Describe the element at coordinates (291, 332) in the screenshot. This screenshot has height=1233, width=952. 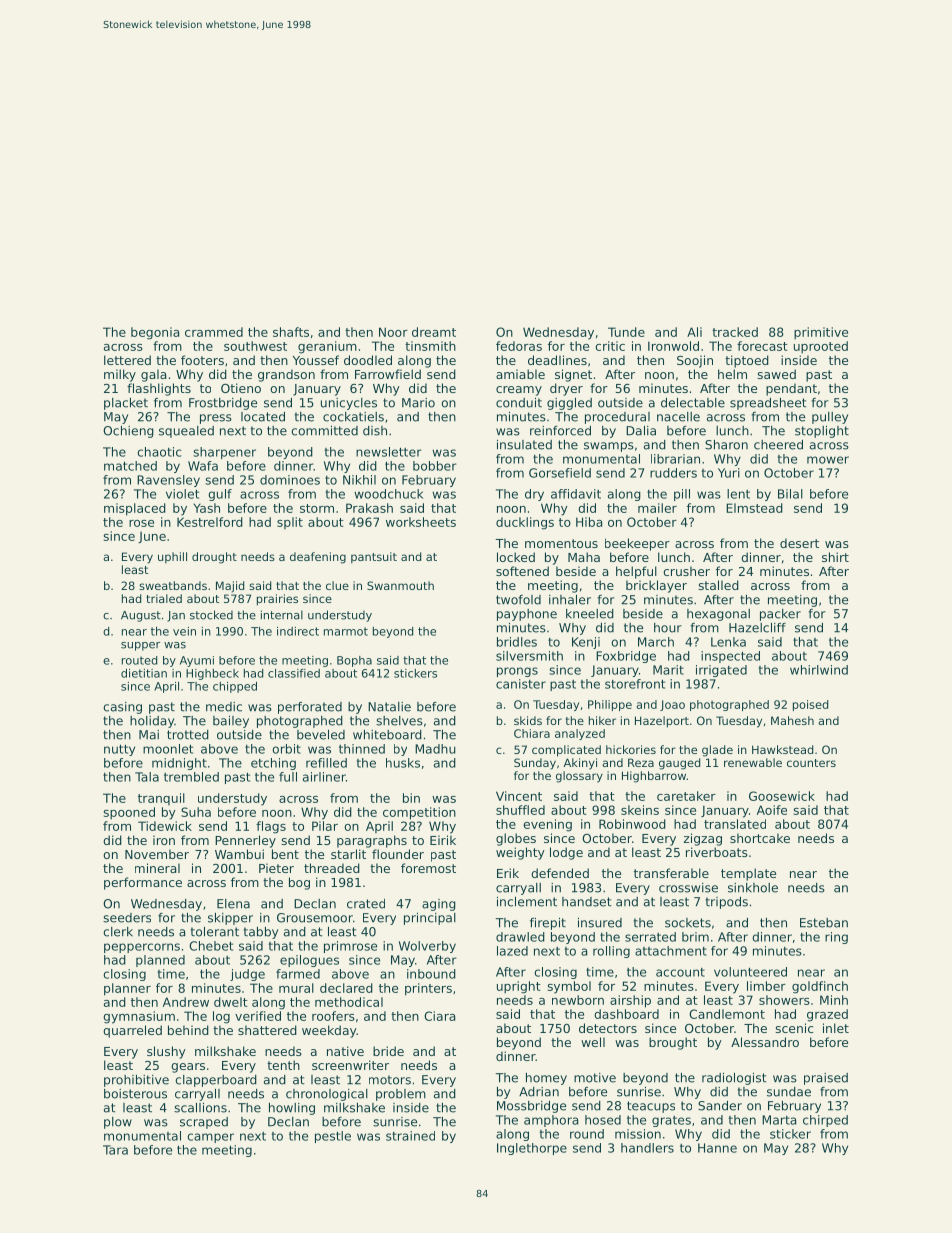
I see `shafts` at that location.
